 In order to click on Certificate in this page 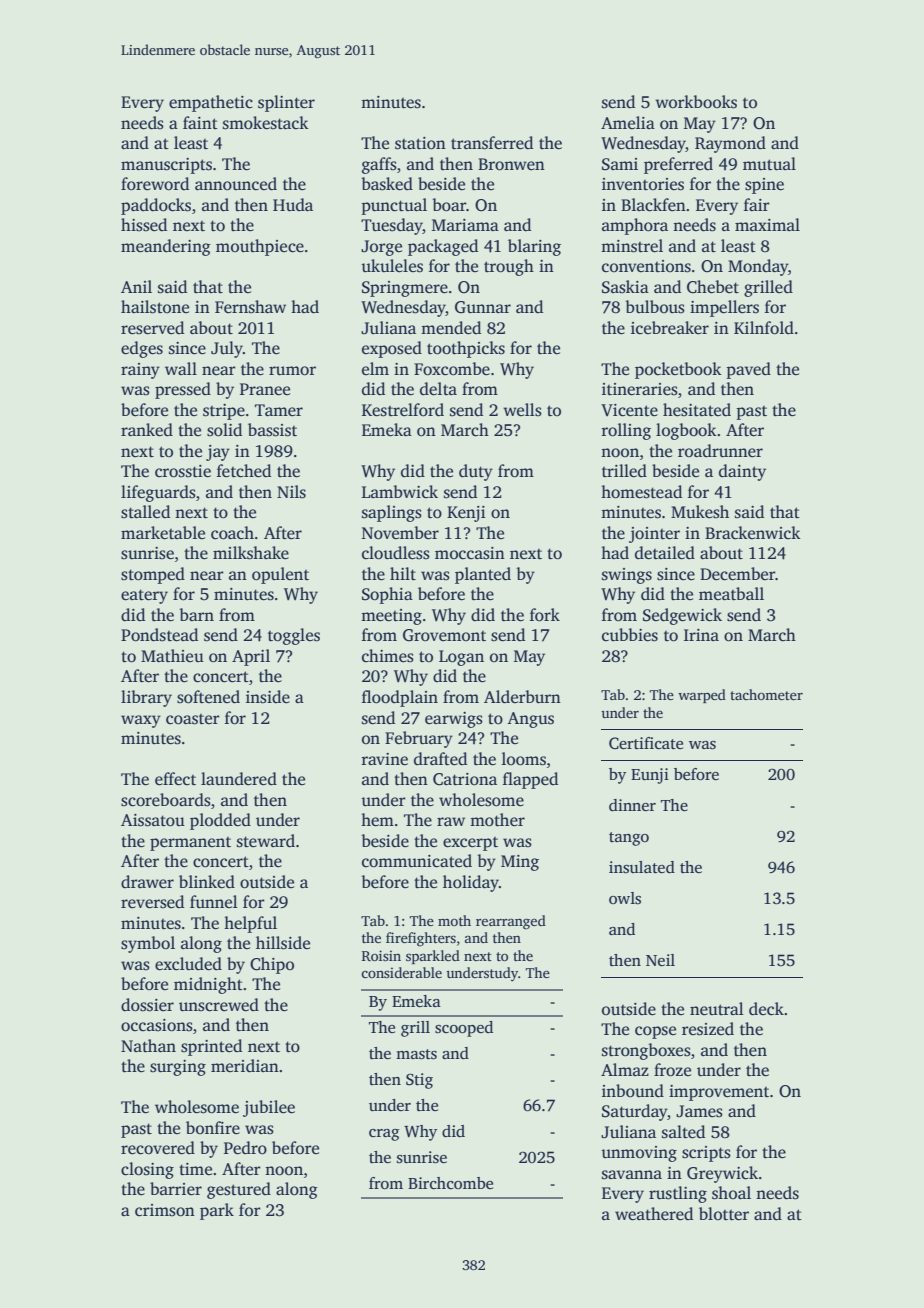, I will do `click(646, 743)`.
